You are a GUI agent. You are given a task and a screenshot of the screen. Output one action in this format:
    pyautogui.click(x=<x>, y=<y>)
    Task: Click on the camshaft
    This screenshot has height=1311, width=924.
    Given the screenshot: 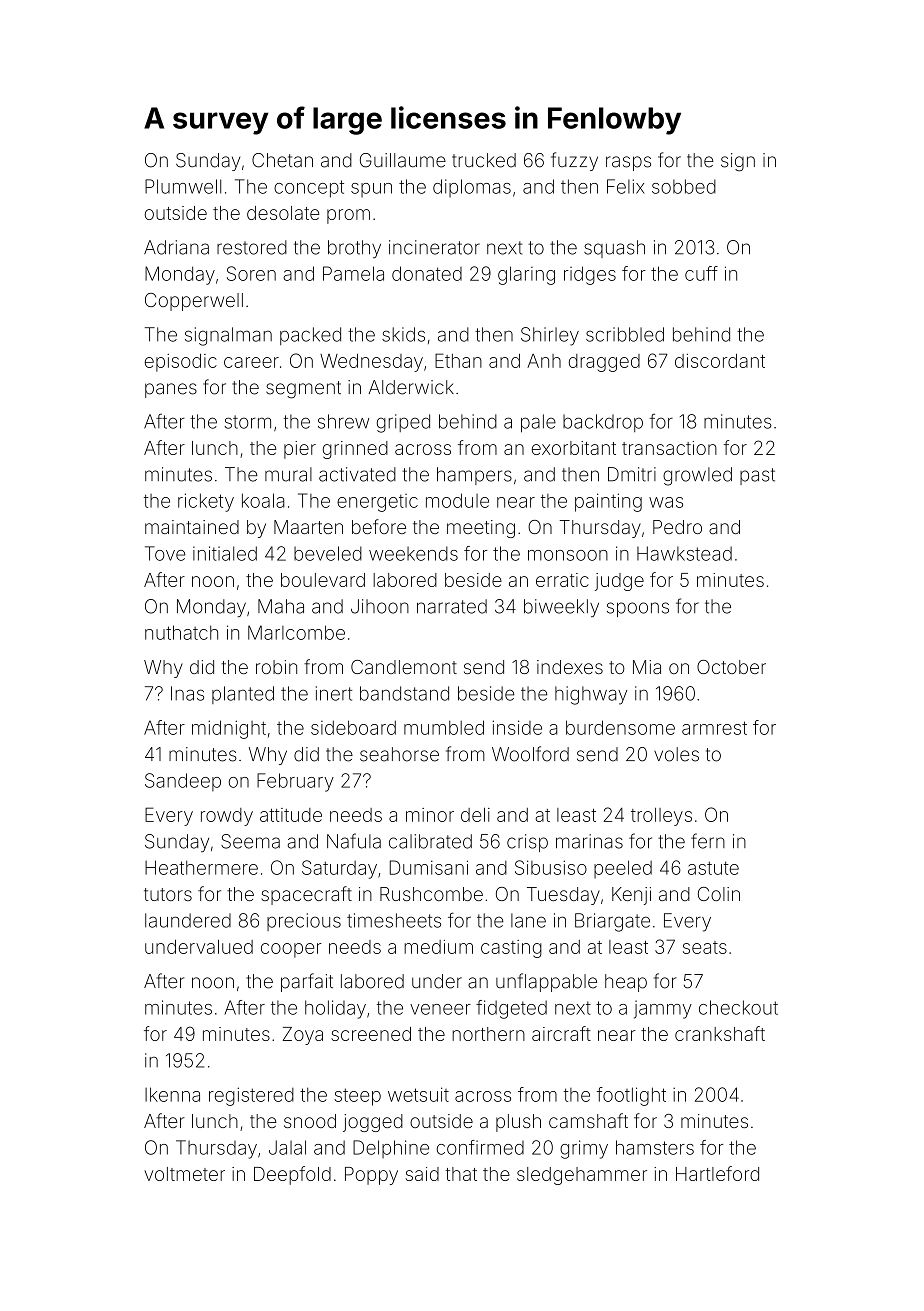 What is the action you would take?
    pyautogui.click(x=588, y=1120)
